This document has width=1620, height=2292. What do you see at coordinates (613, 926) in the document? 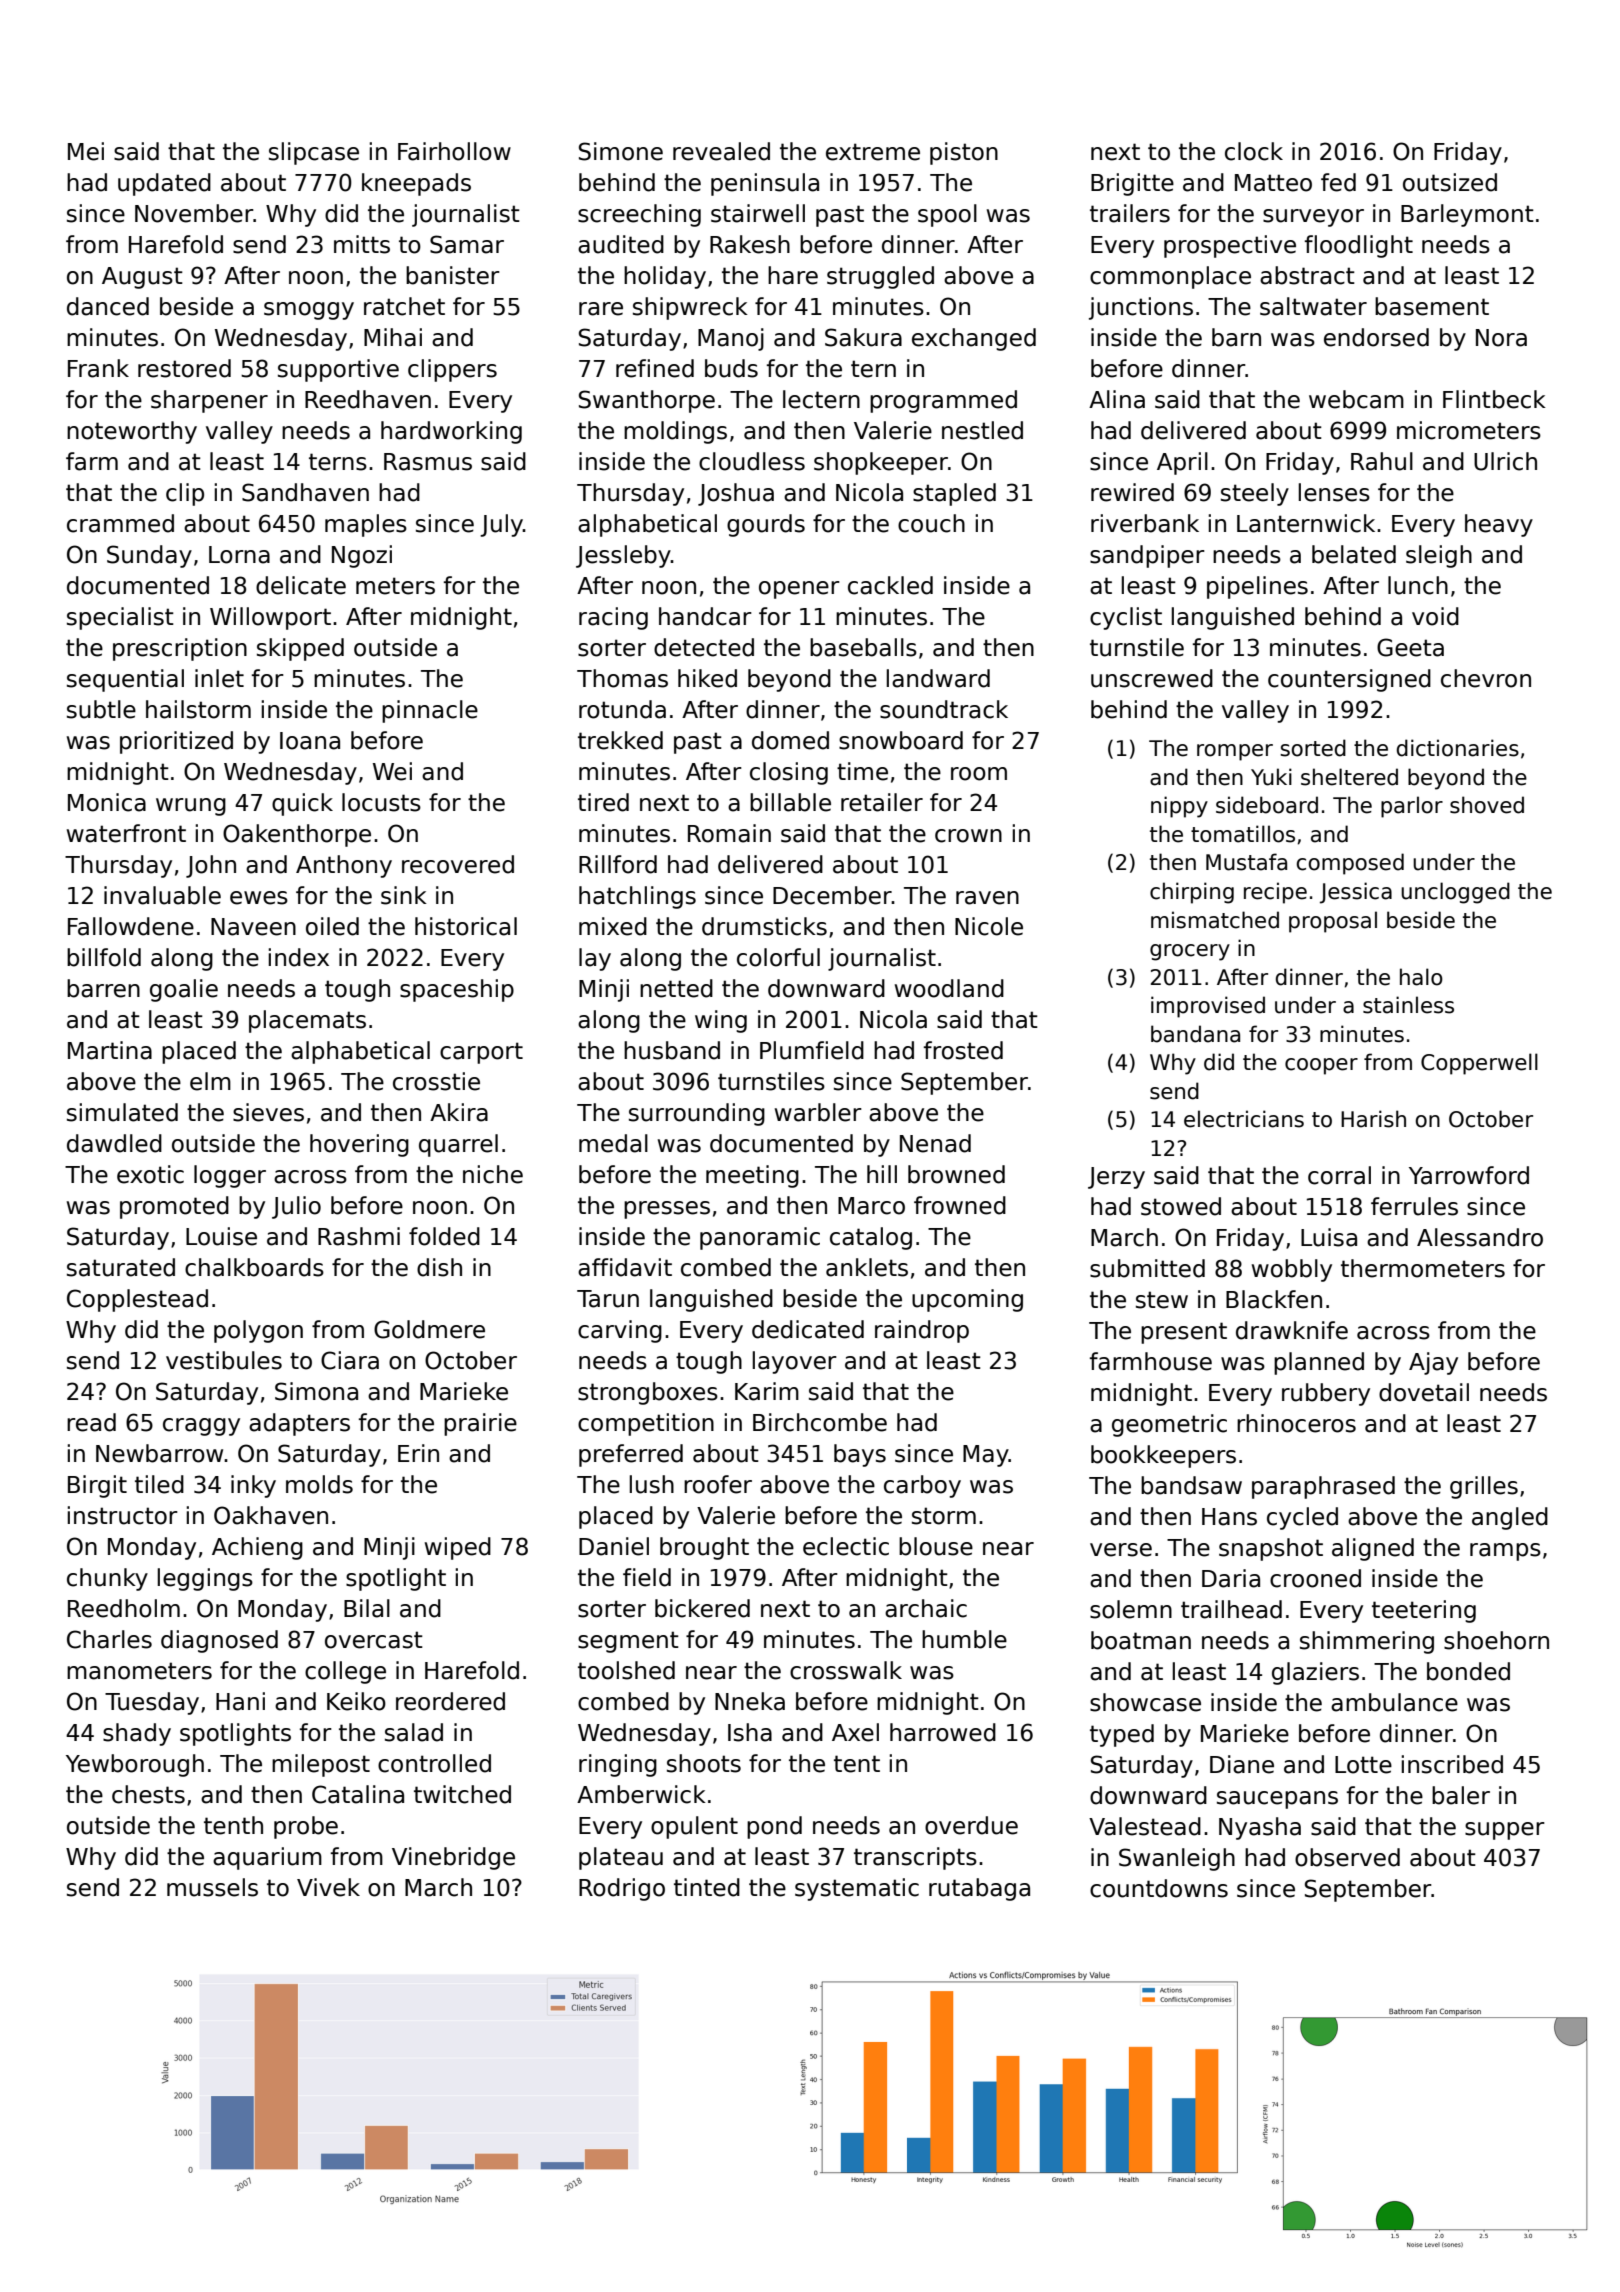
I see `mixed` at bounding box center [613, 926].
